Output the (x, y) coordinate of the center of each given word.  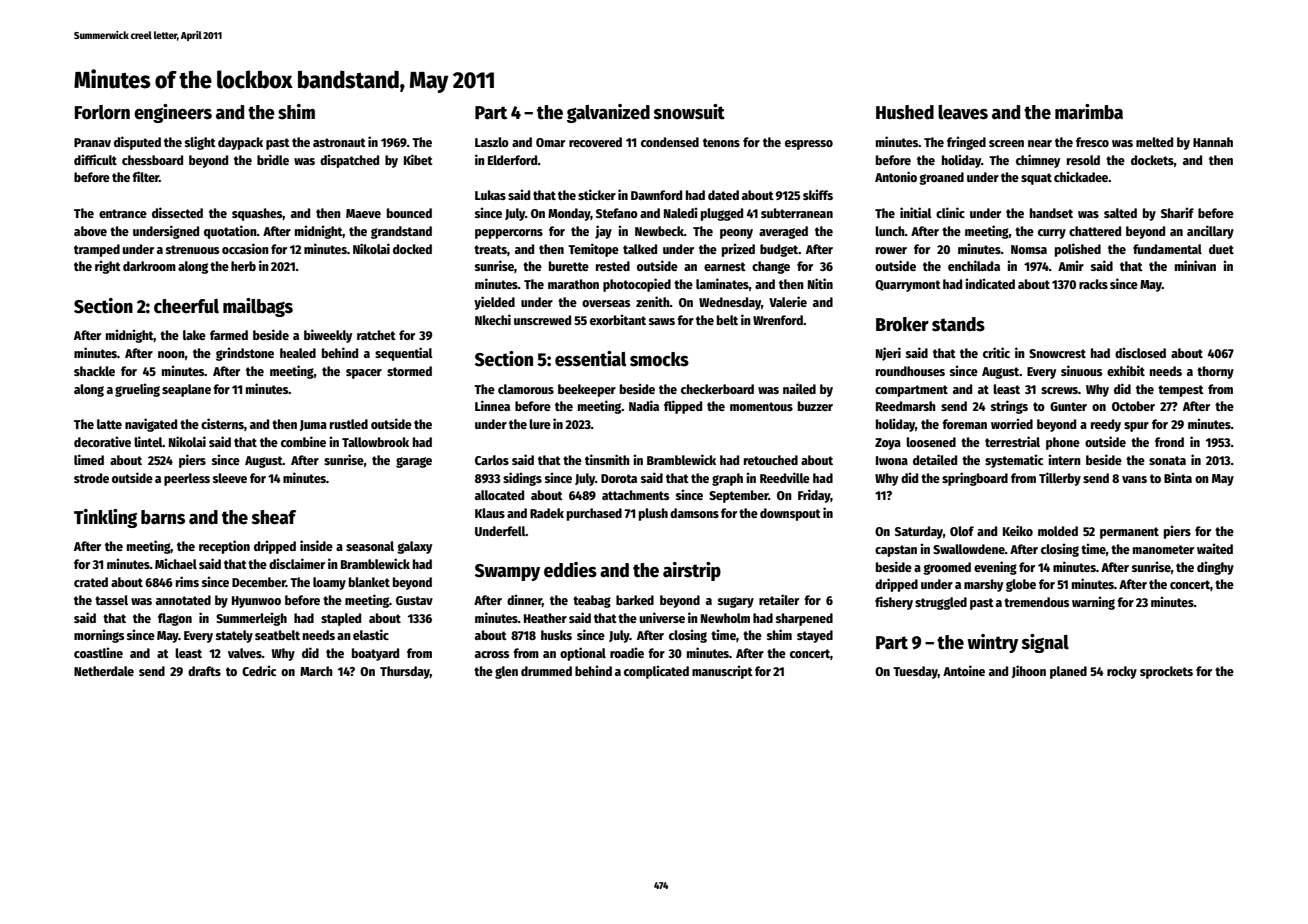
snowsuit (689, 112)
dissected (177, 212)
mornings (99, 636)
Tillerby (1060, 479)
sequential (404, 354)
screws (1059, 390)
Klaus (490, 513)
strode (91, 478)
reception (224, 547)
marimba (1089, 112)
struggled (941, 603)
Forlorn (102, 112)
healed (298, 353)
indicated (990, 283)
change (771, 267)
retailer (779, 599)
